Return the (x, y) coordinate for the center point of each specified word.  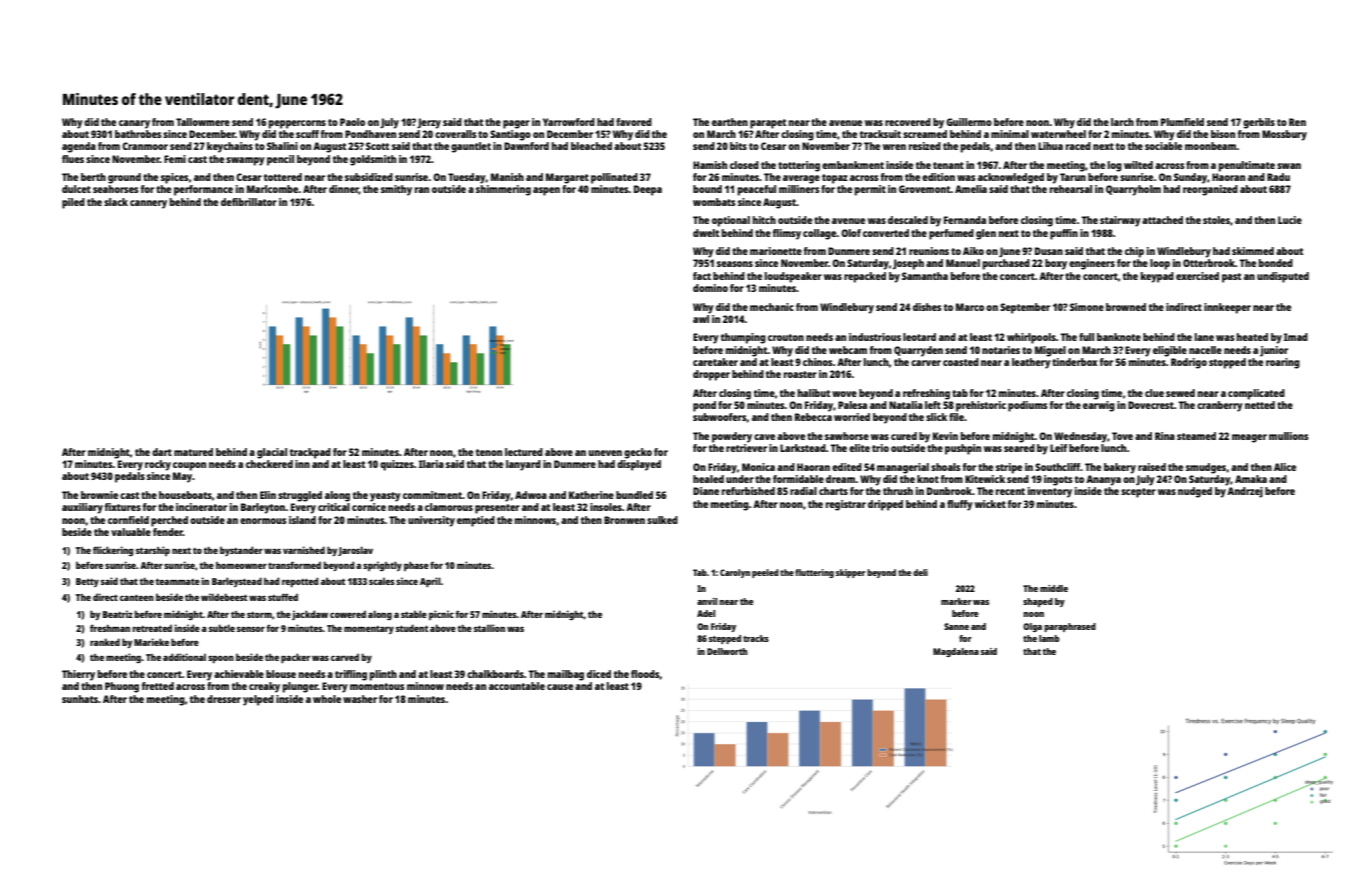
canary (134, 124)
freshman (110, 628)
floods (645, 674)
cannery (148, 204)
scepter (1138, 493)
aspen (546, 191)
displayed (639, 465)
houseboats (185, 495)
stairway (1120, 221)
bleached (591, 146)
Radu (1278, 177)
